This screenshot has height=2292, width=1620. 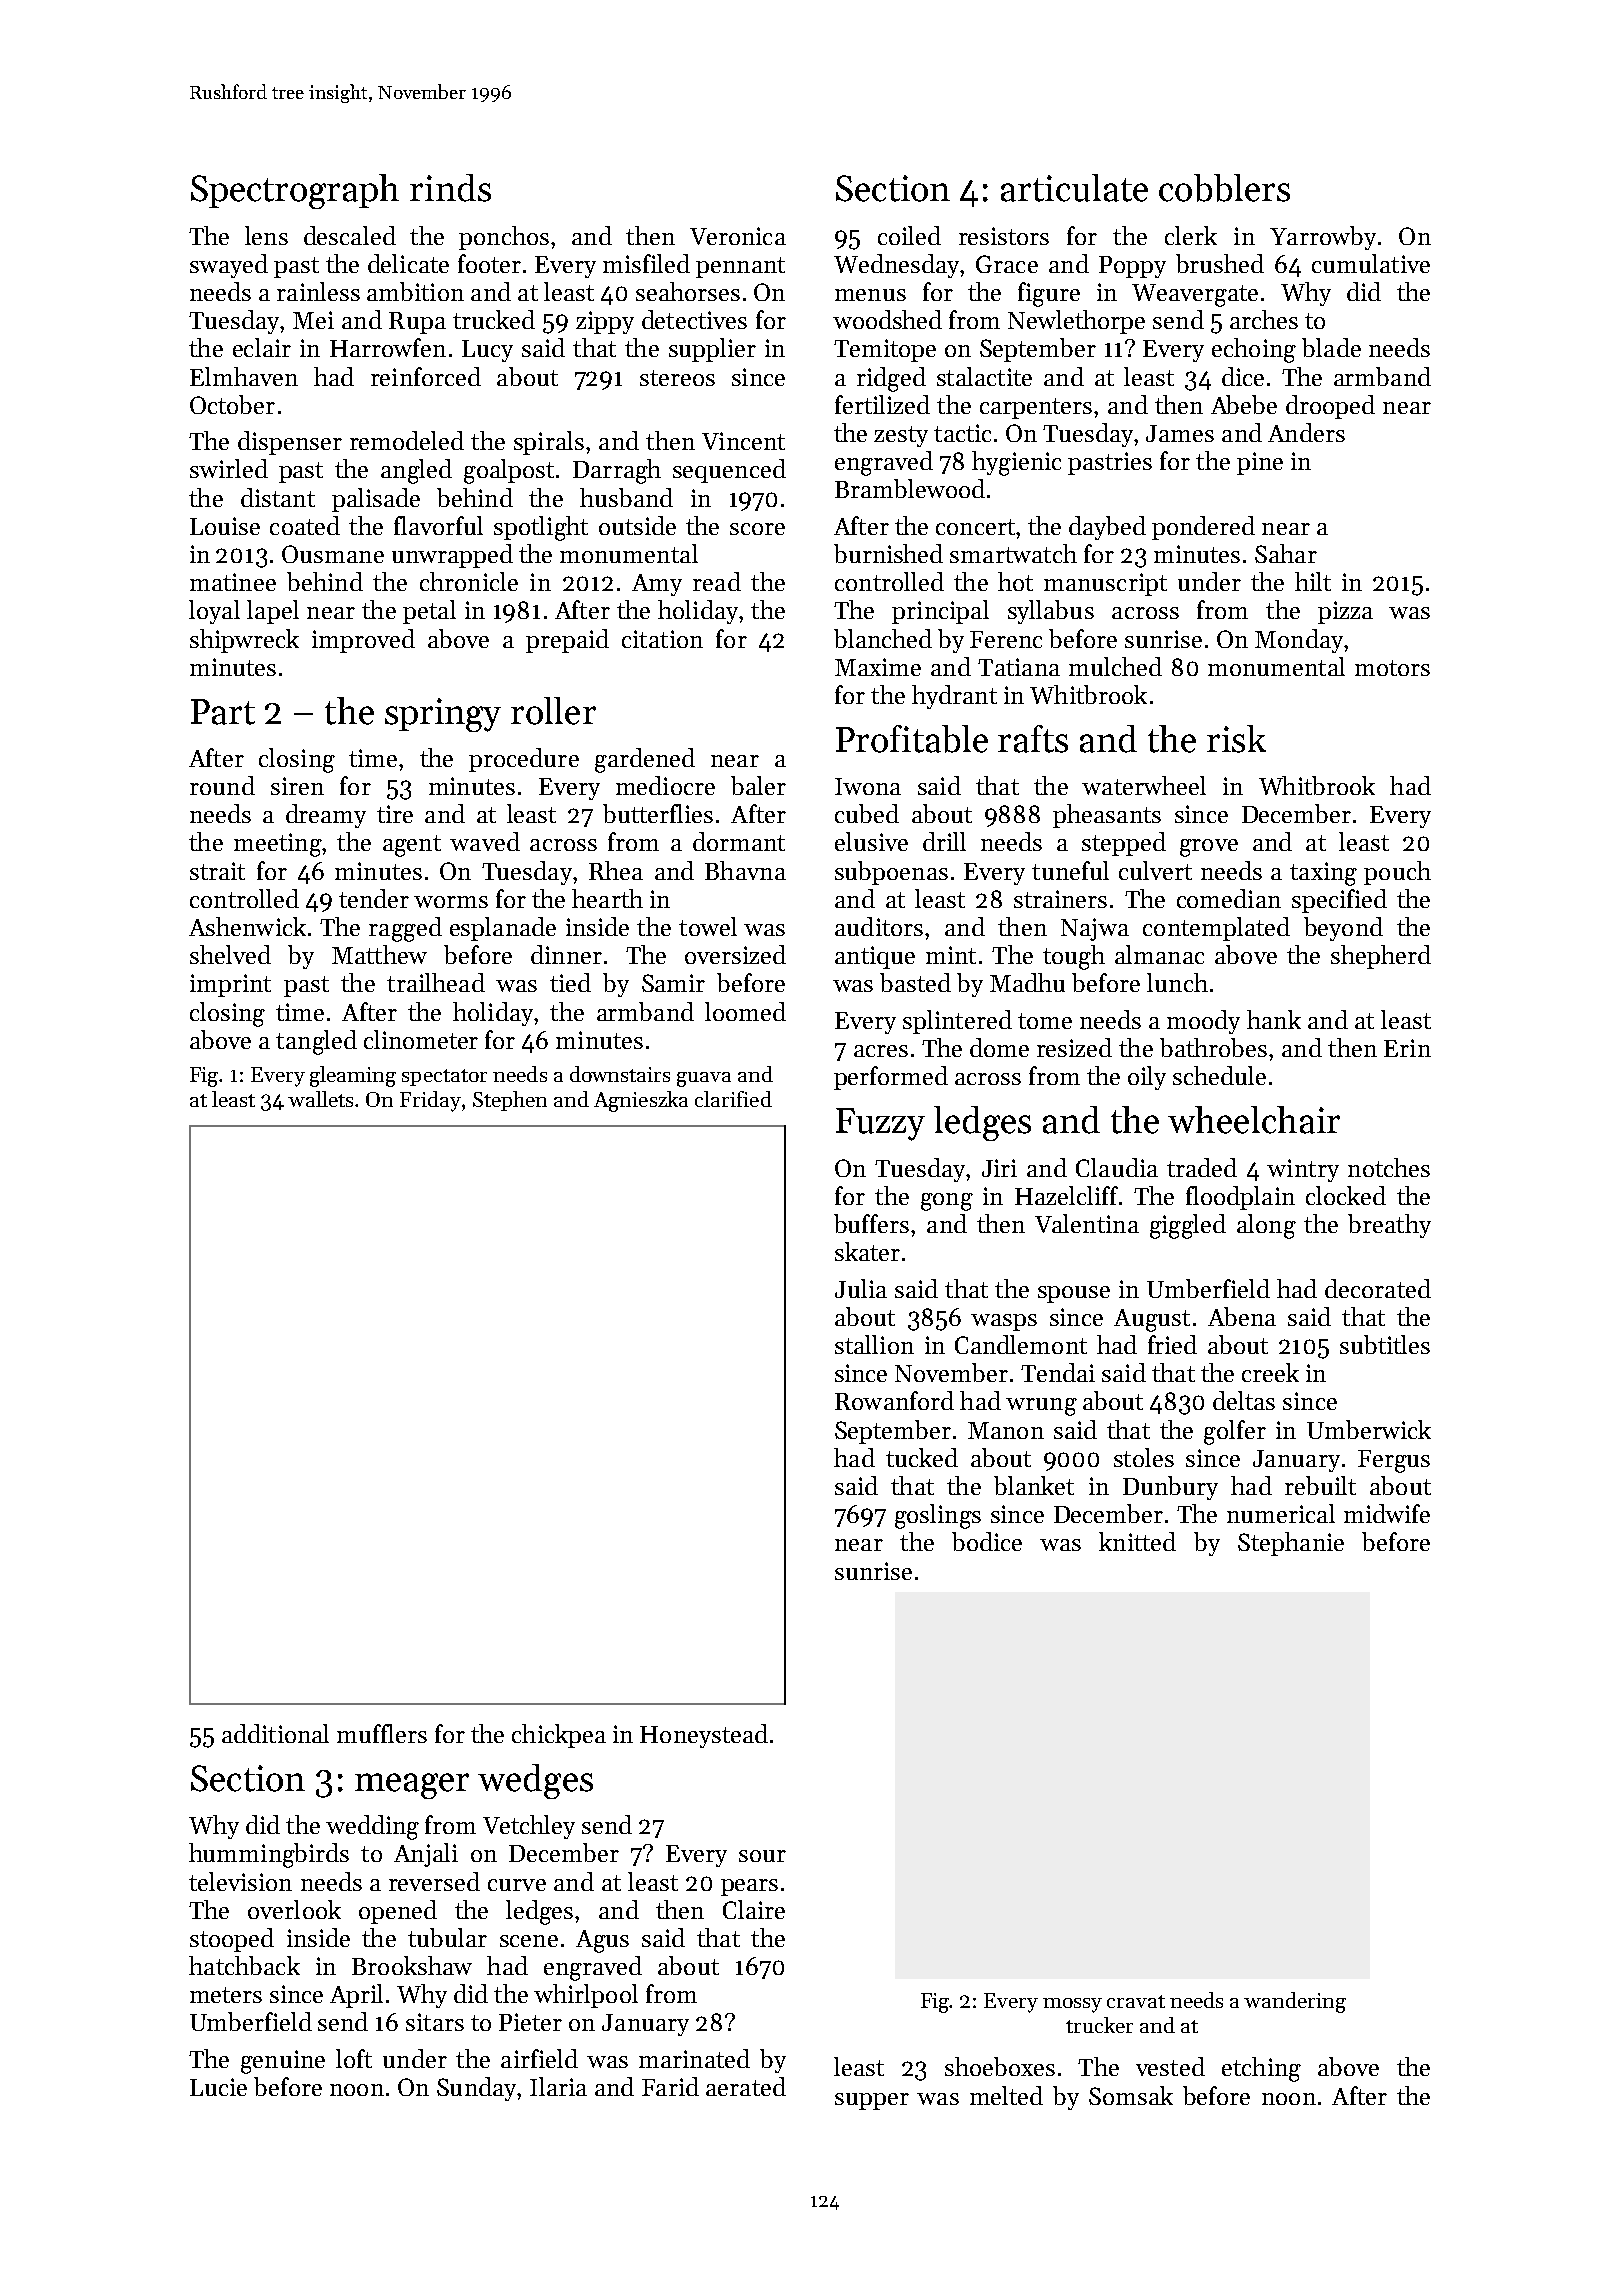 What do you see at coordinates (503, 929) in the screenshot?
I see `esplanade` at bounding box center [503, 929].
